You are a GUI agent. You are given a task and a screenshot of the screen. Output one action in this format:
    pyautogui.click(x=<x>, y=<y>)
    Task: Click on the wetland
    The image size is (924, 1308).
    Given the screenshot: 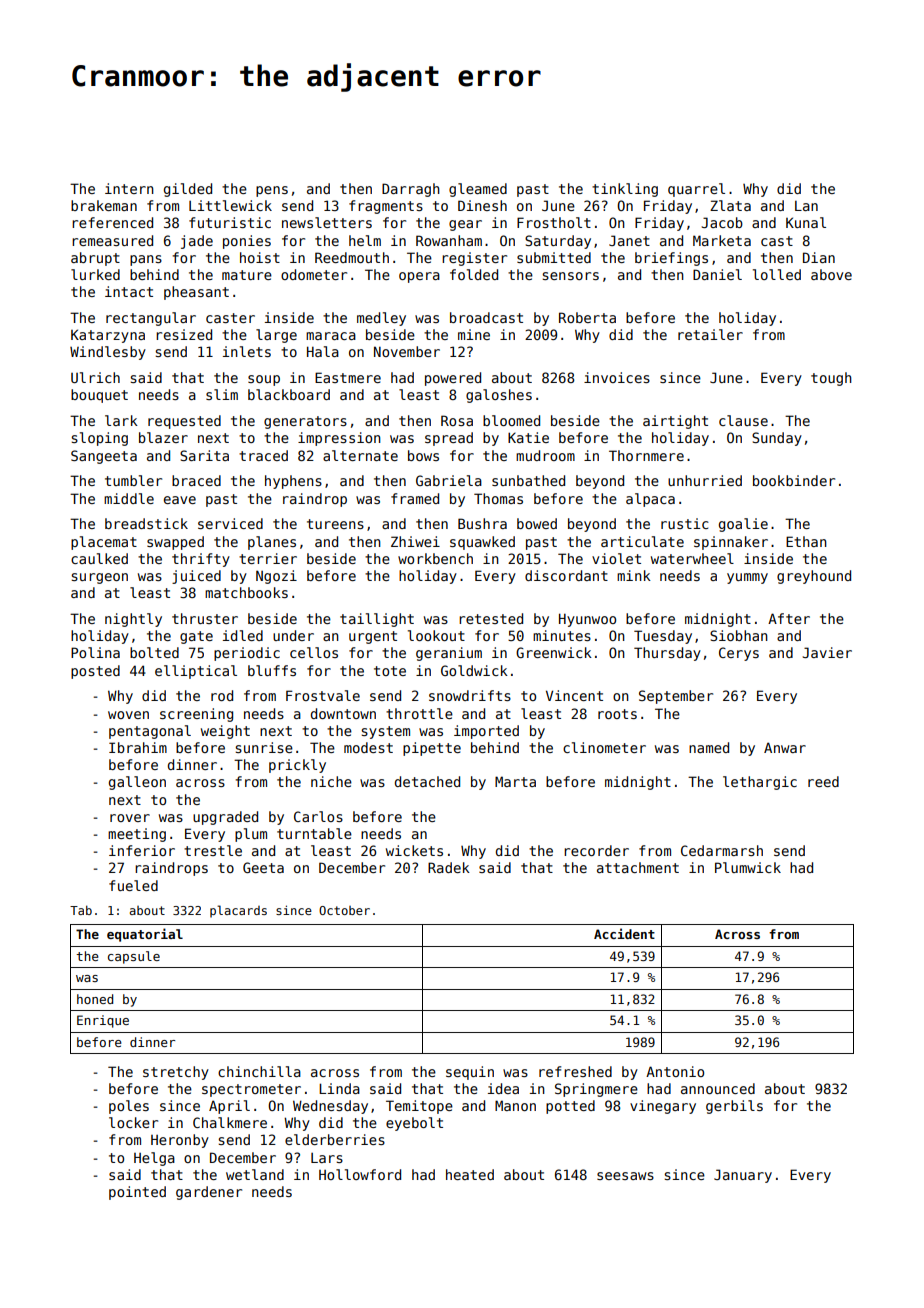 What is the action you would take?
    pyautogui.click(x=255, y=1174)
